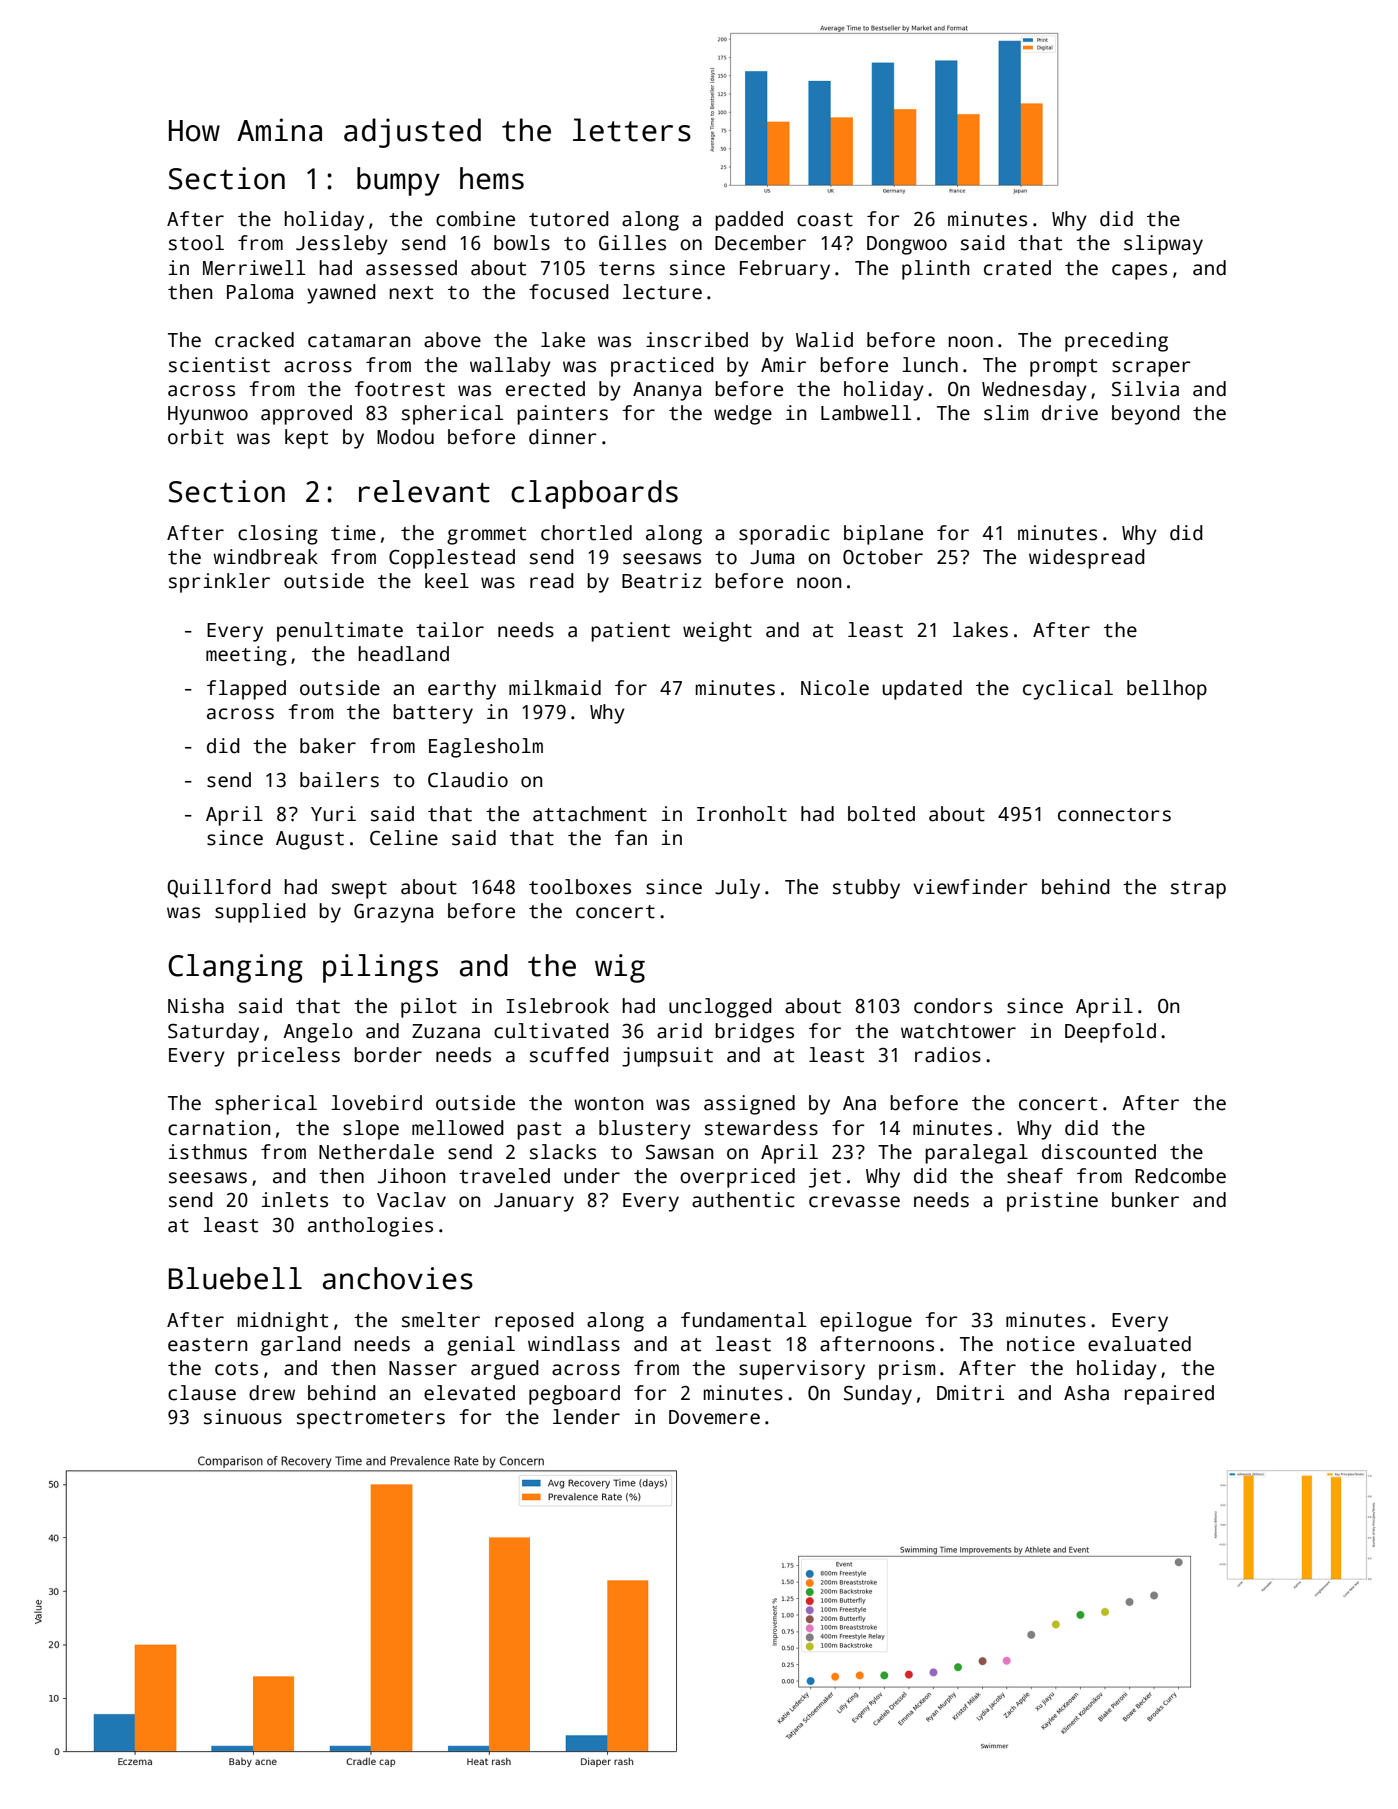 This image has width=1398, height=1809. I want to click on capes, so click(1139, 272).
